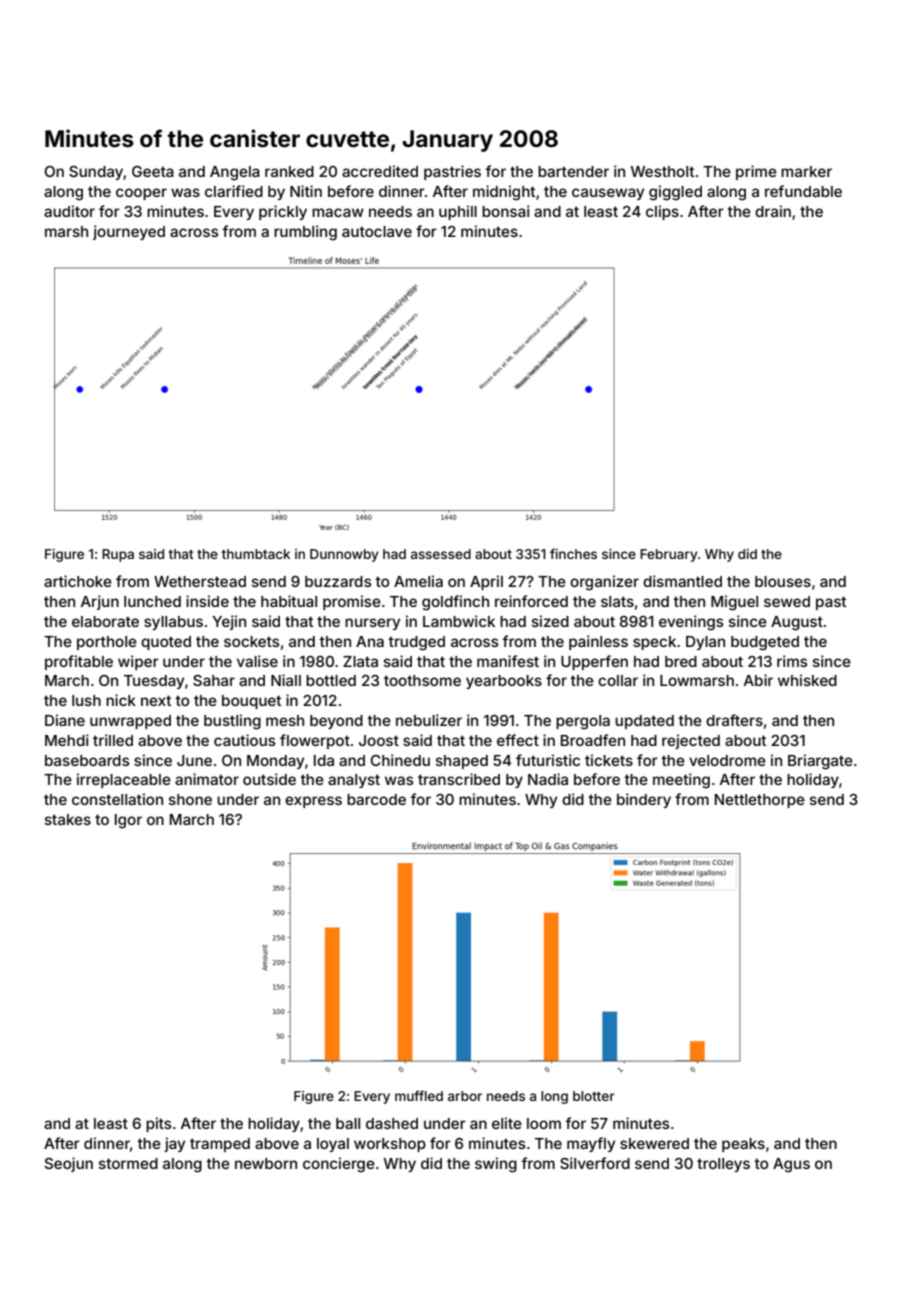 The image size is (908, 1316). What do you see at coordinates (458, 212) in the screenshot?
I see `uphill` at bounding box center [458, 212].
